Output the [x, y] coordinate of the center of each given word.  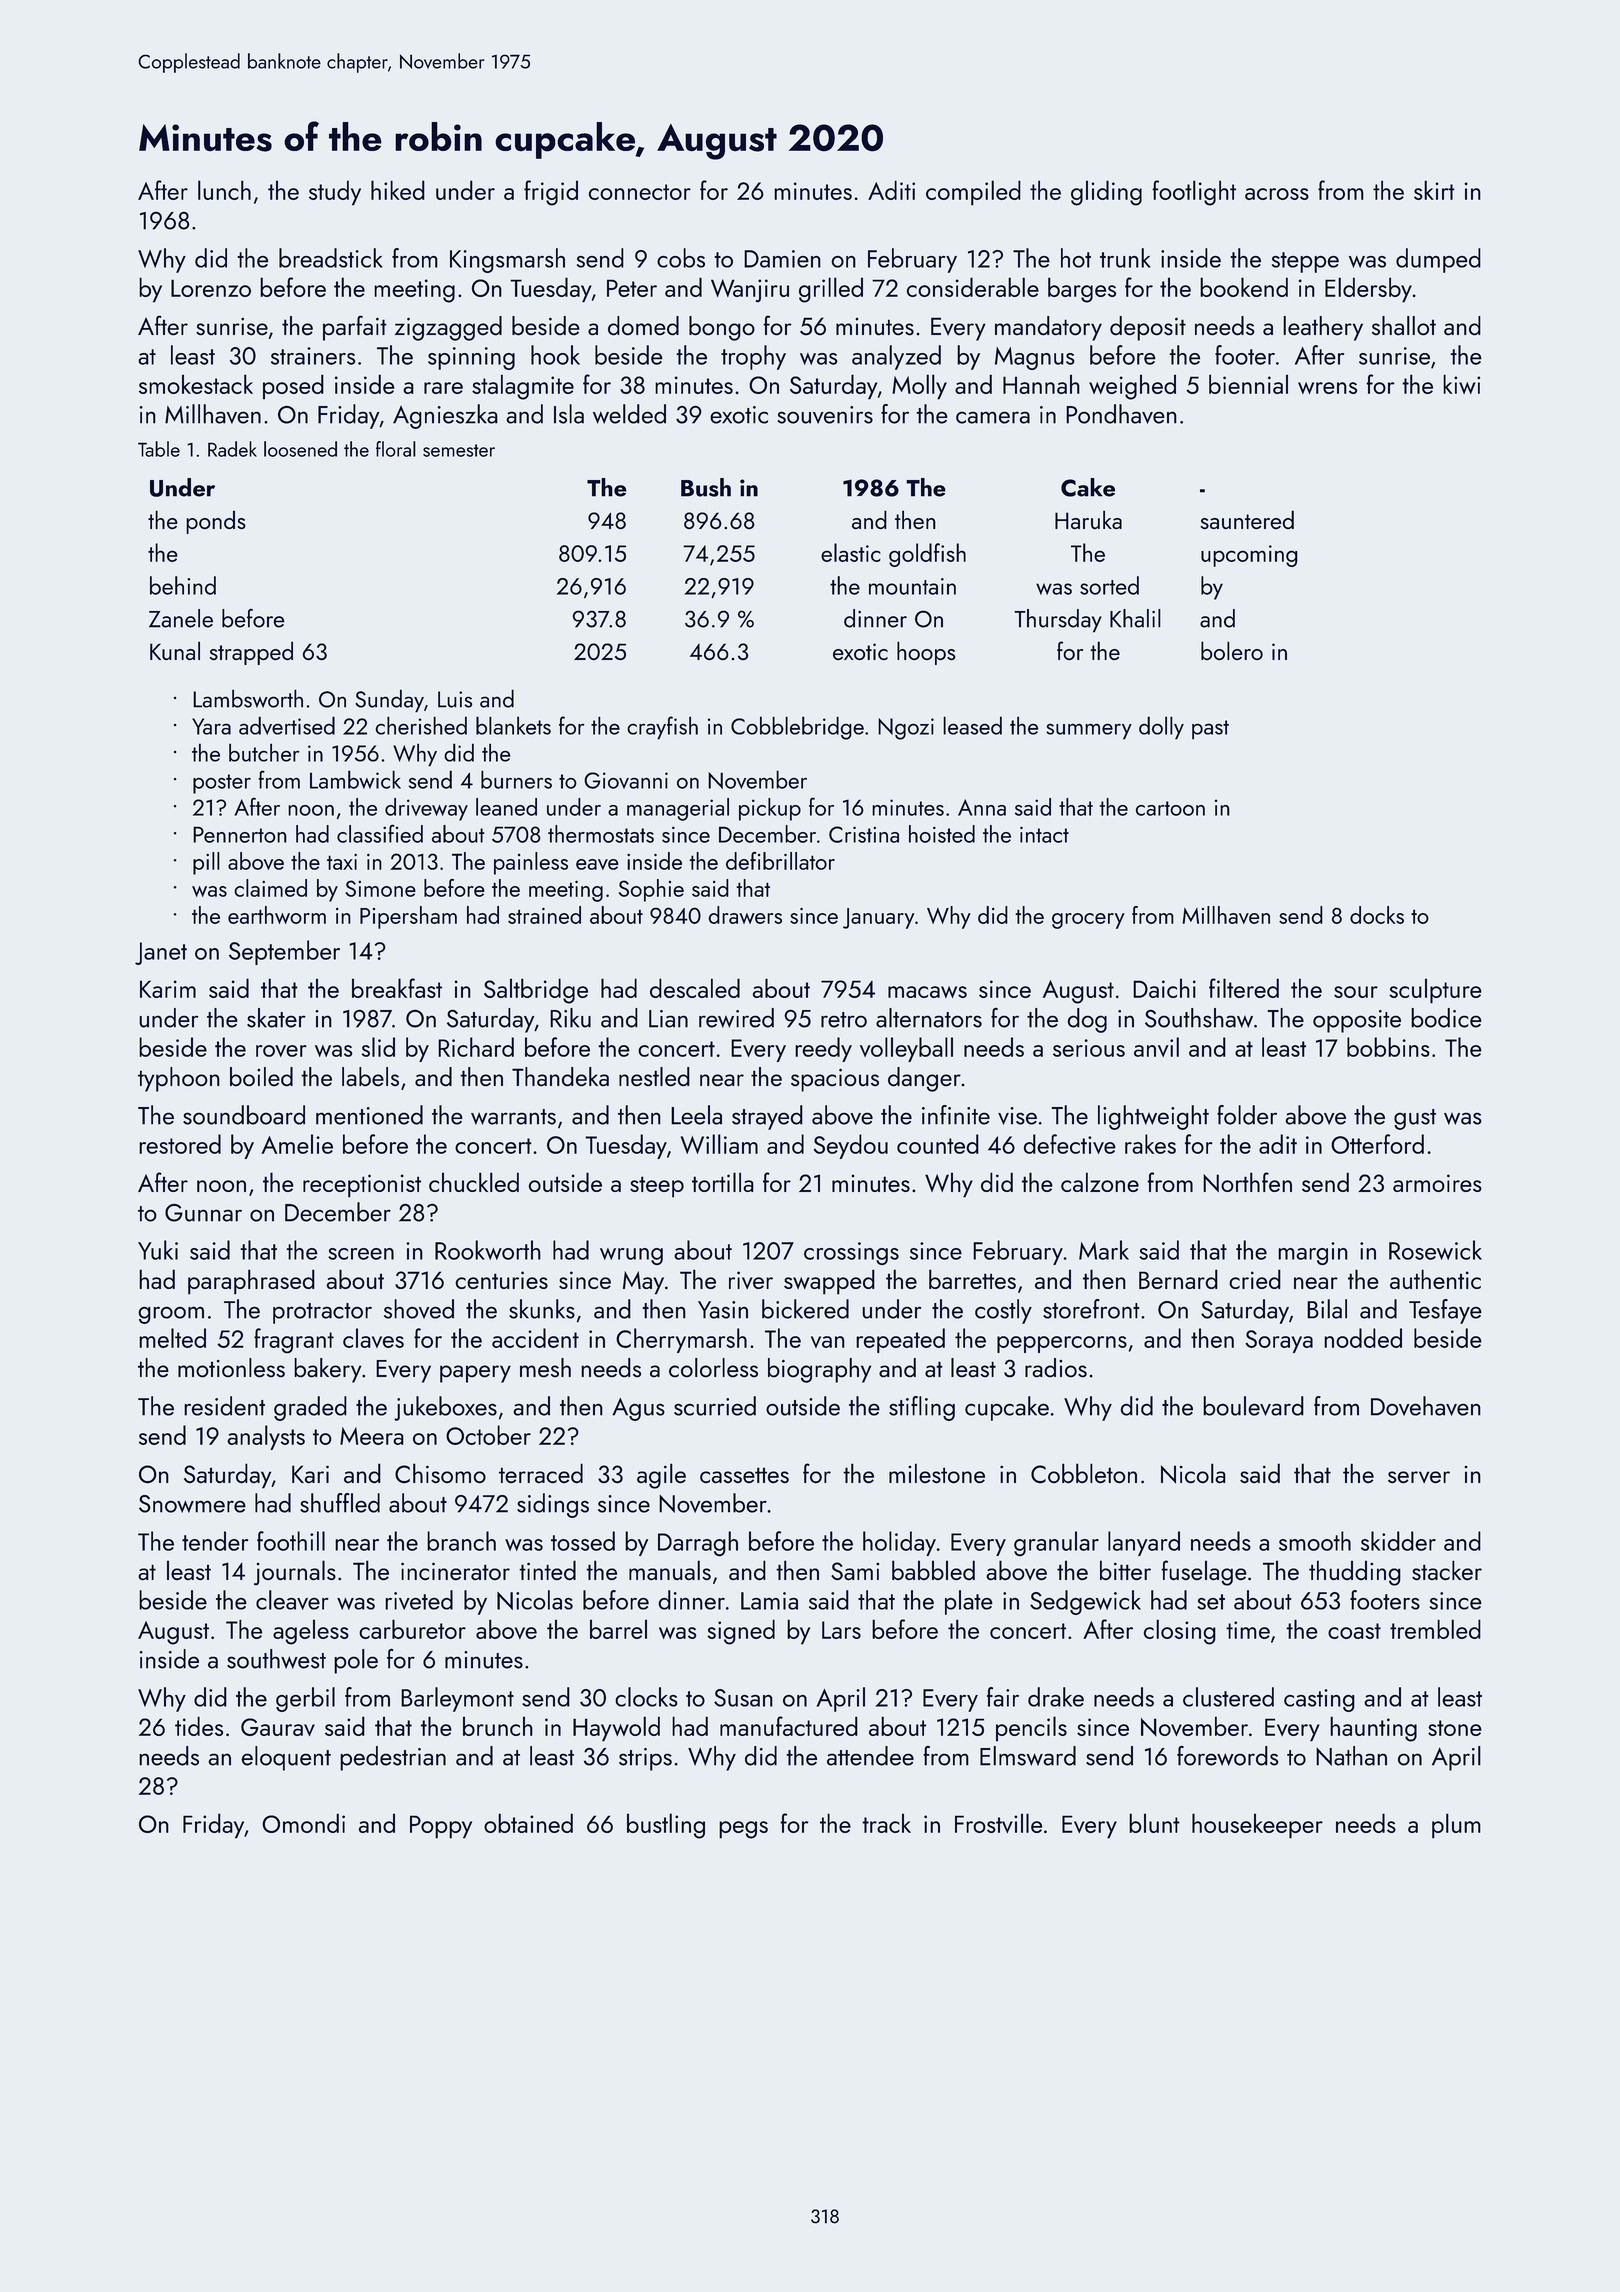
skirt [1434, 190]
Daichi [1164, 988]
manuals [670, 1570]
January [878, 918]
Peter [632, 288]
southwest [276, 1659]
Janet [161, 953]
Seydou [851, 1146]
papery [475, 1374]
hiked [398, 190]
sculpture [1435, 991]
